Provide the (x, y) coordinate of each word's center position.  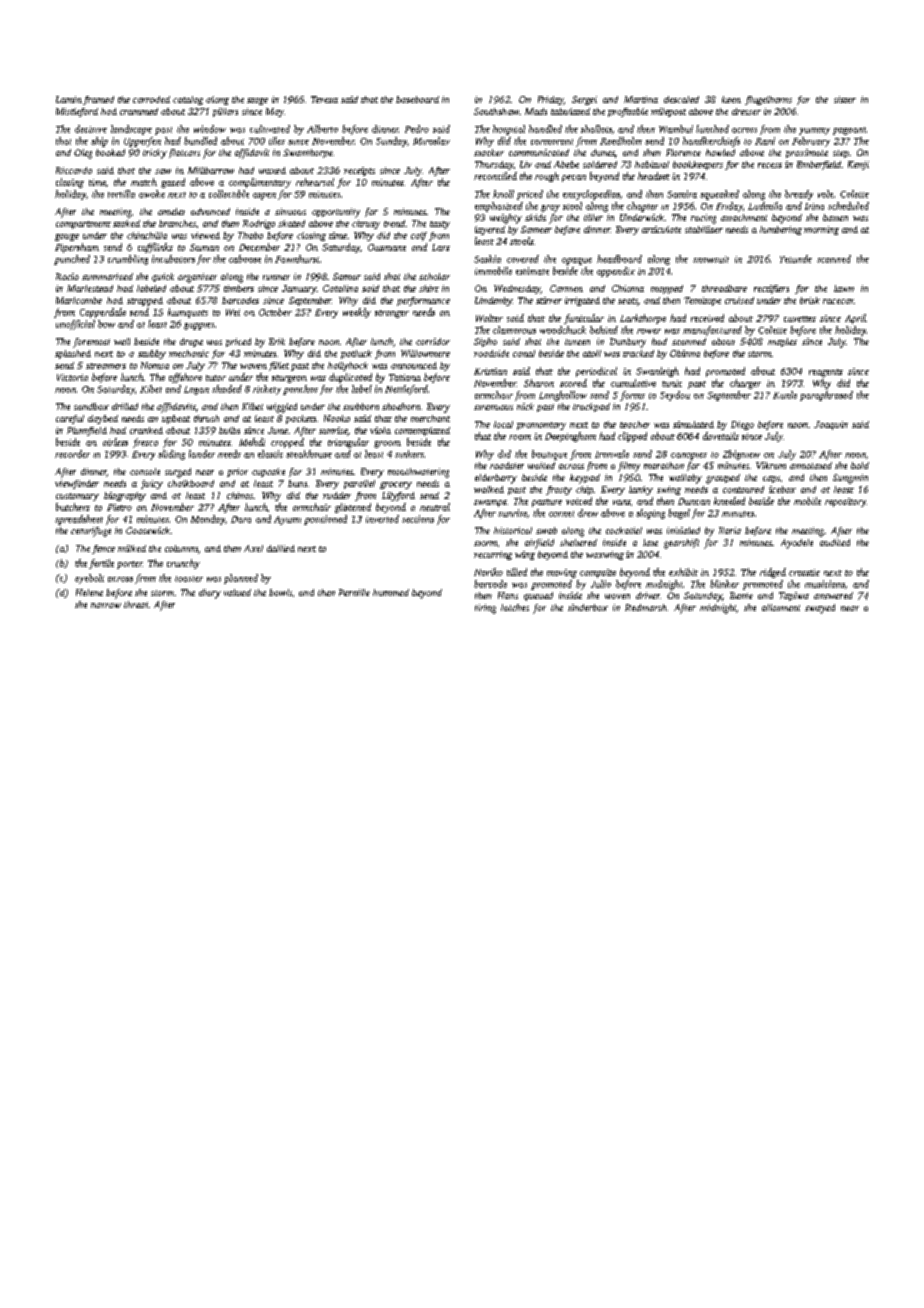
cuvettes (800, 319)
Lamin (69, 99)
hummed (391, 592)
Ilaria (730, 530)
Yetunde (796, 259)
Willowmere (425, 353)
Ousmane (387, 247)
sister (845, 99)
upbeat (176, 419)
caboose (245, 259)
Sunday (391, 142)
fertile (101, 564)
